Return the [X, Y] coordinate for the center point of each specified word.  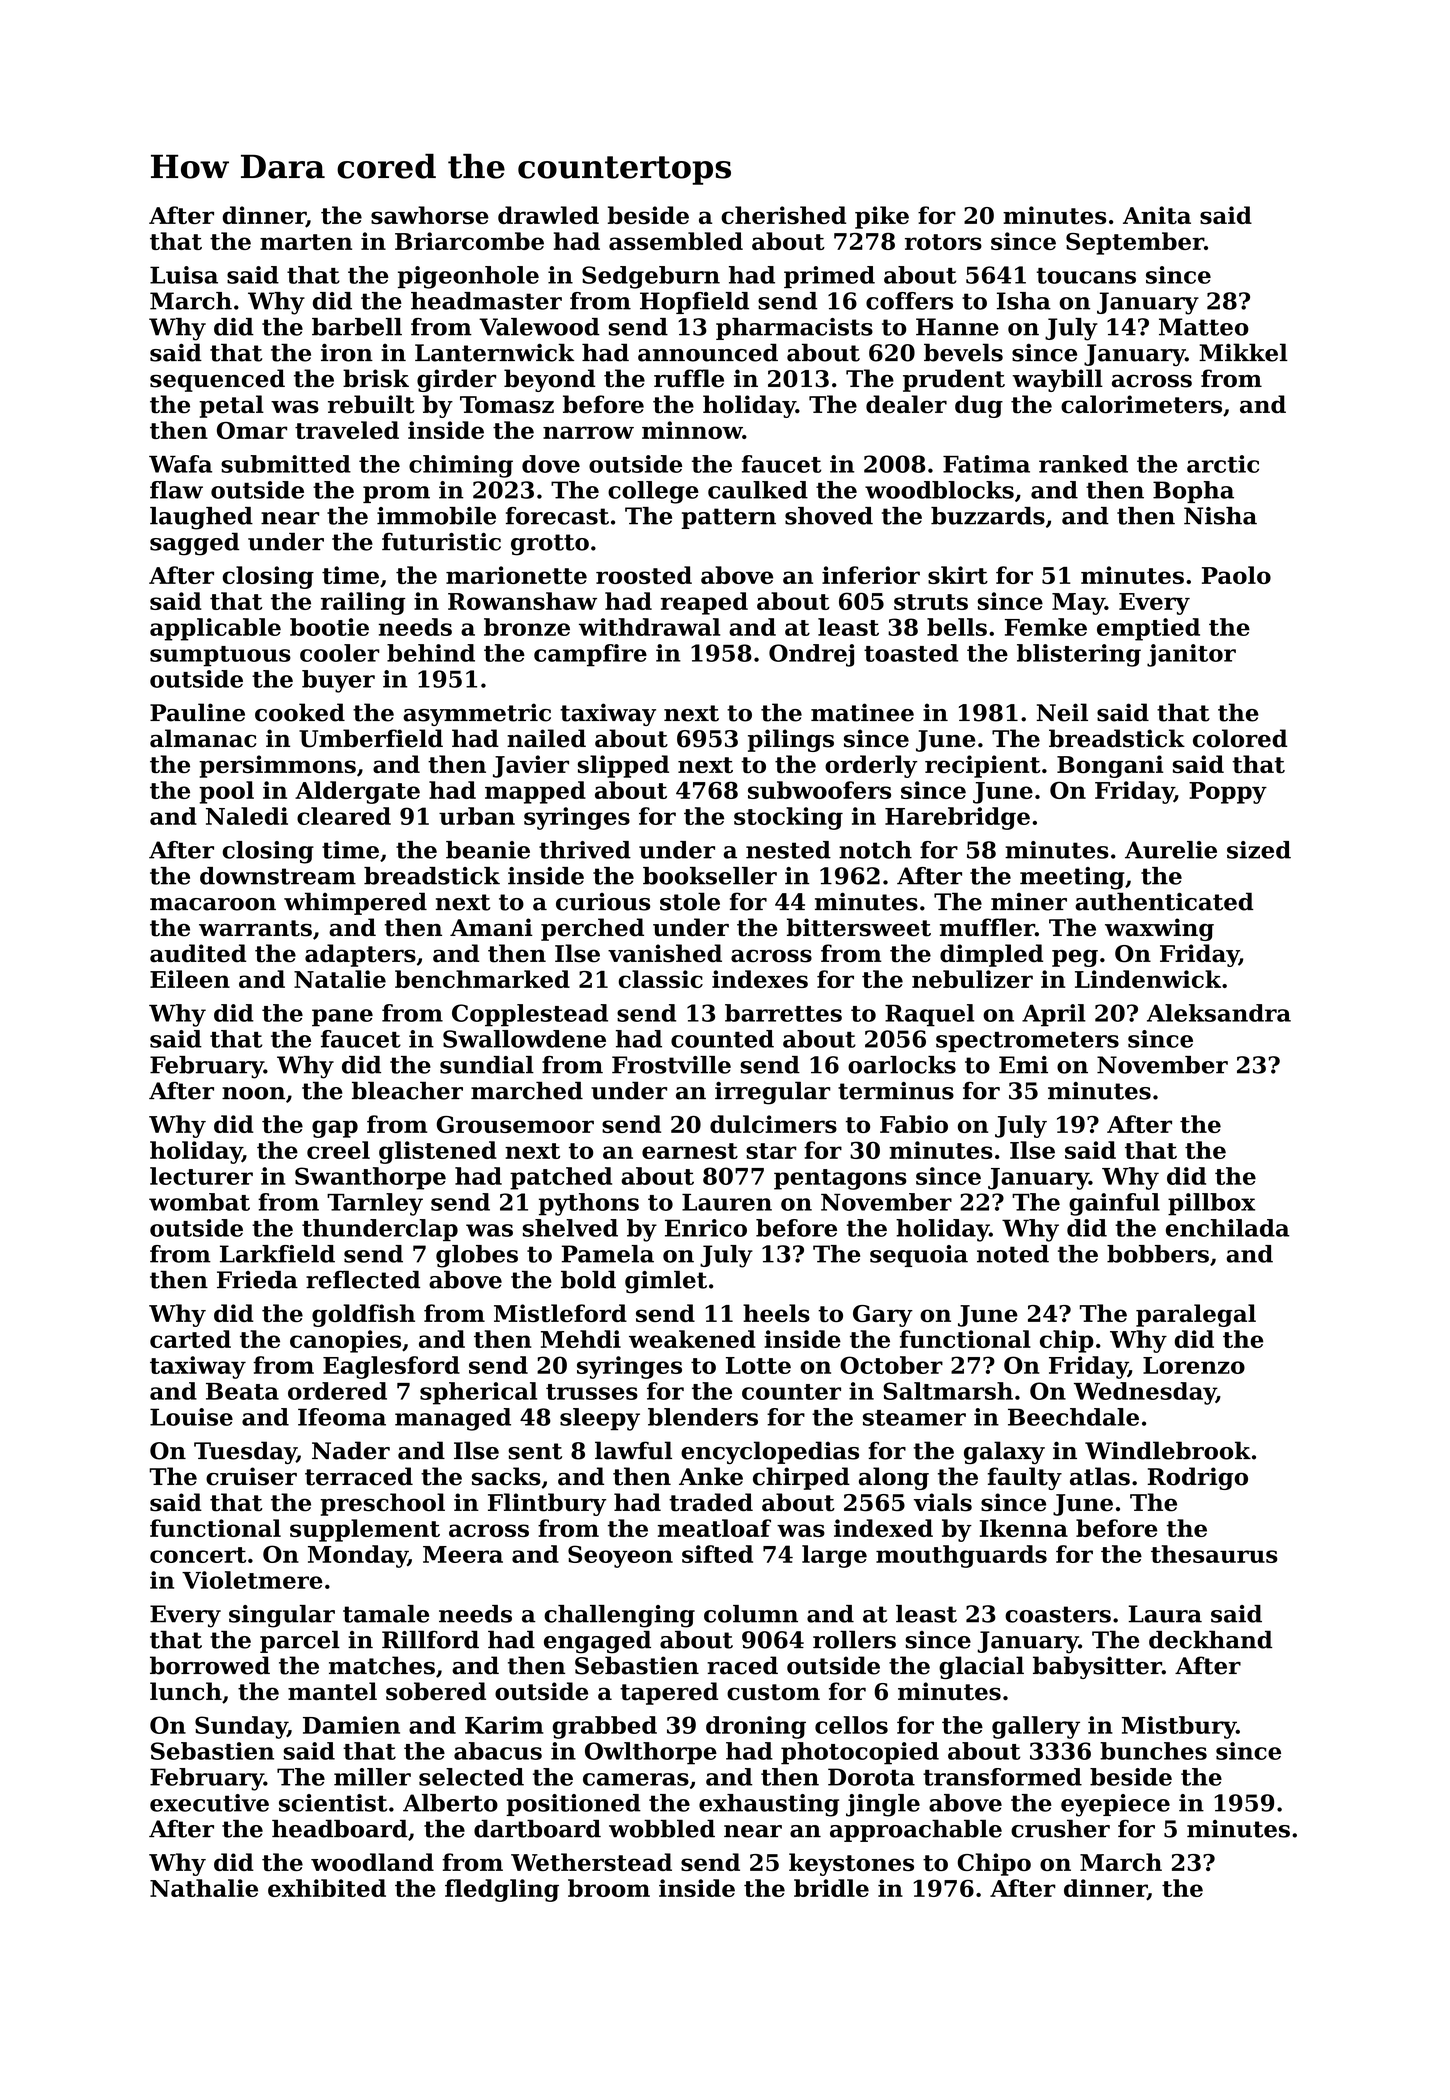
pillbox [1211, 1204]
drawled [548, 215]
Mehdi [581, 1339]
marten [306, 242]
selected [471, 1777]
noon [253, 1093]
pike [882, 217]
